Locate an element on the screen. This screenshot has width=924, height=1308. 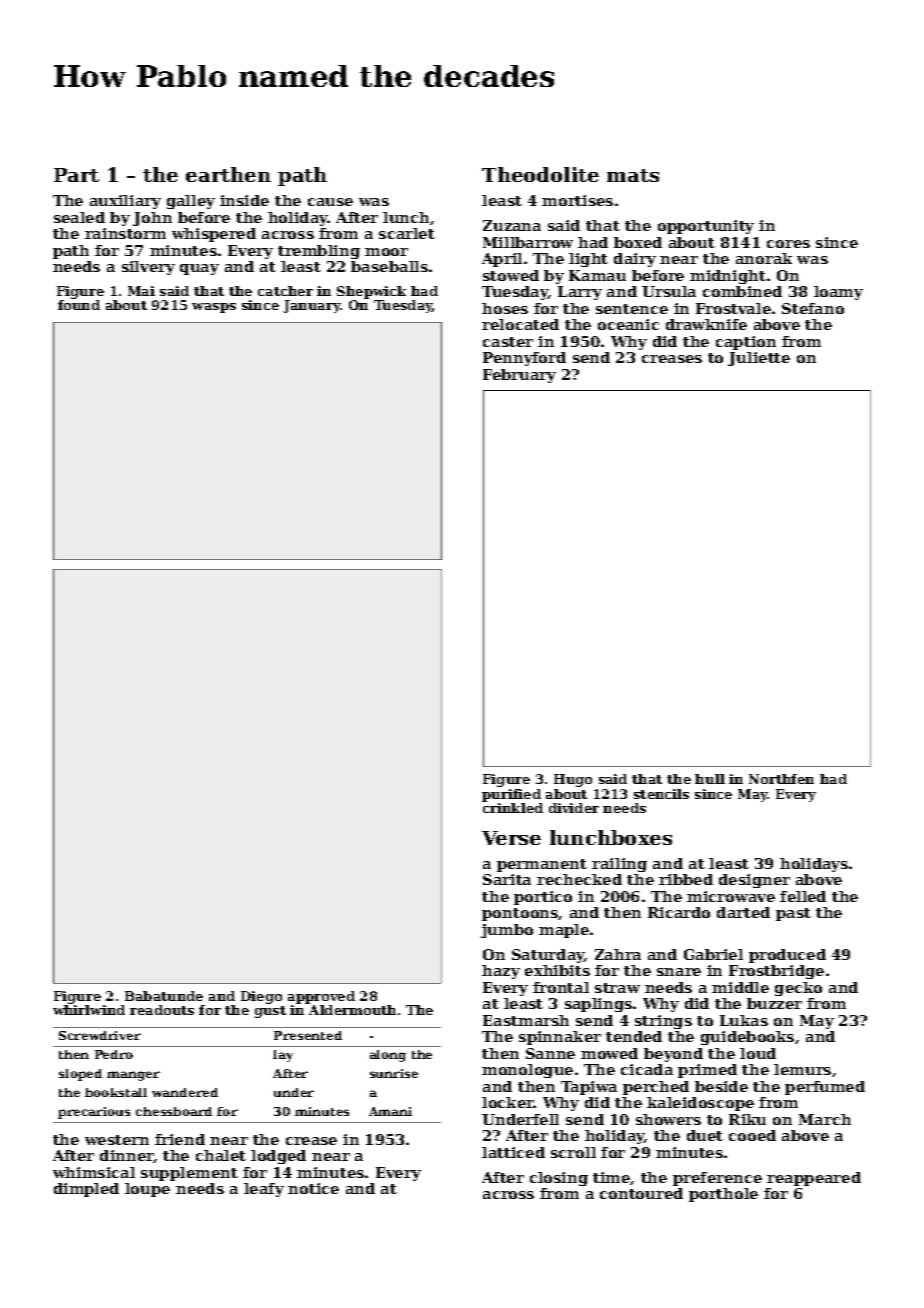
Babatunde is located at coordinates (164, 996).
